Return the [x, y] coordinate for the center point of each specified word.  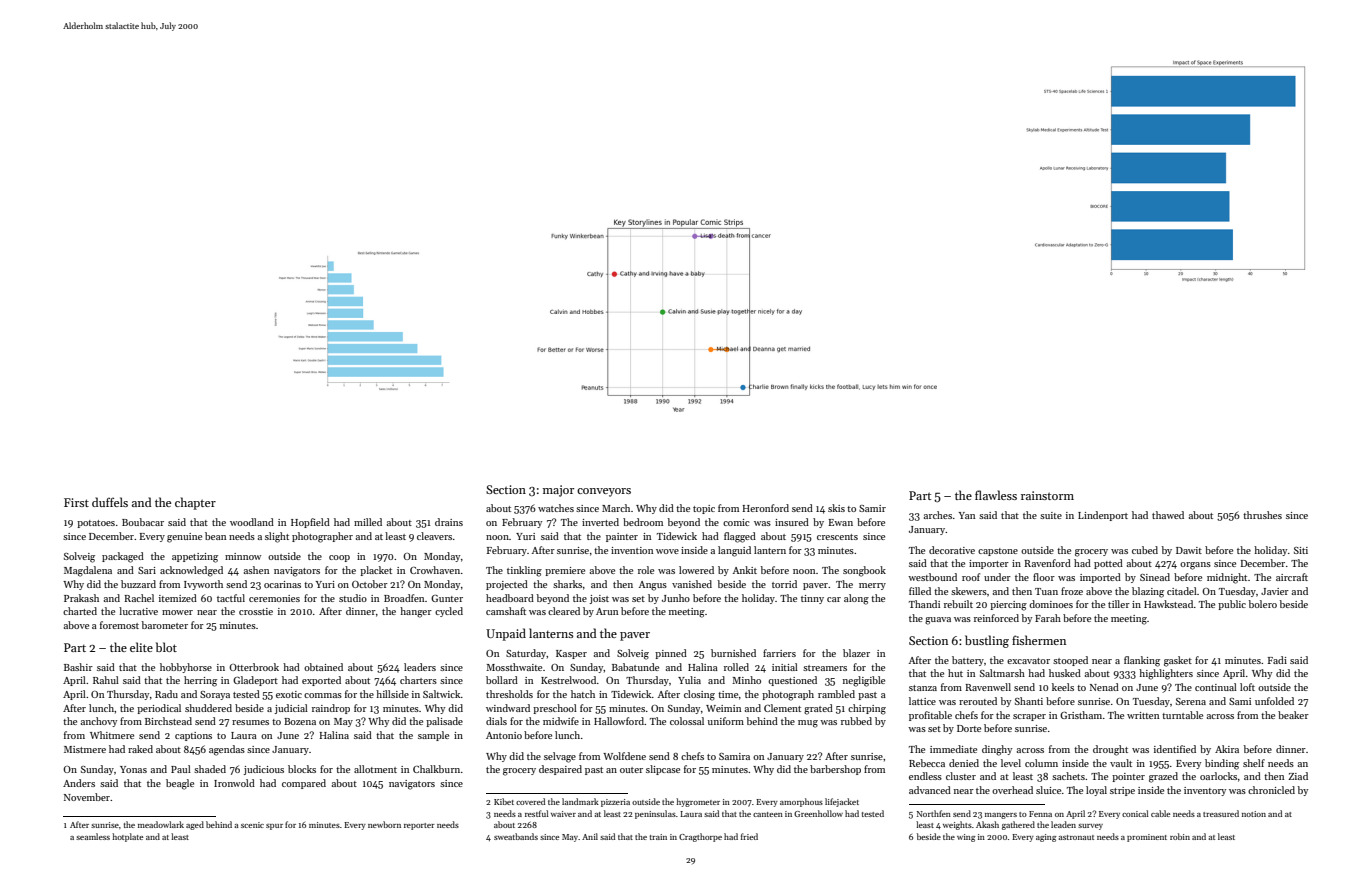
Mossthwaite [514, 667]
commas [323, 695]
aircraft [1292, 577]
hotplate [127, 837]
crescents [837, 537]
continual [1216, 687]
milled [368, 522]
